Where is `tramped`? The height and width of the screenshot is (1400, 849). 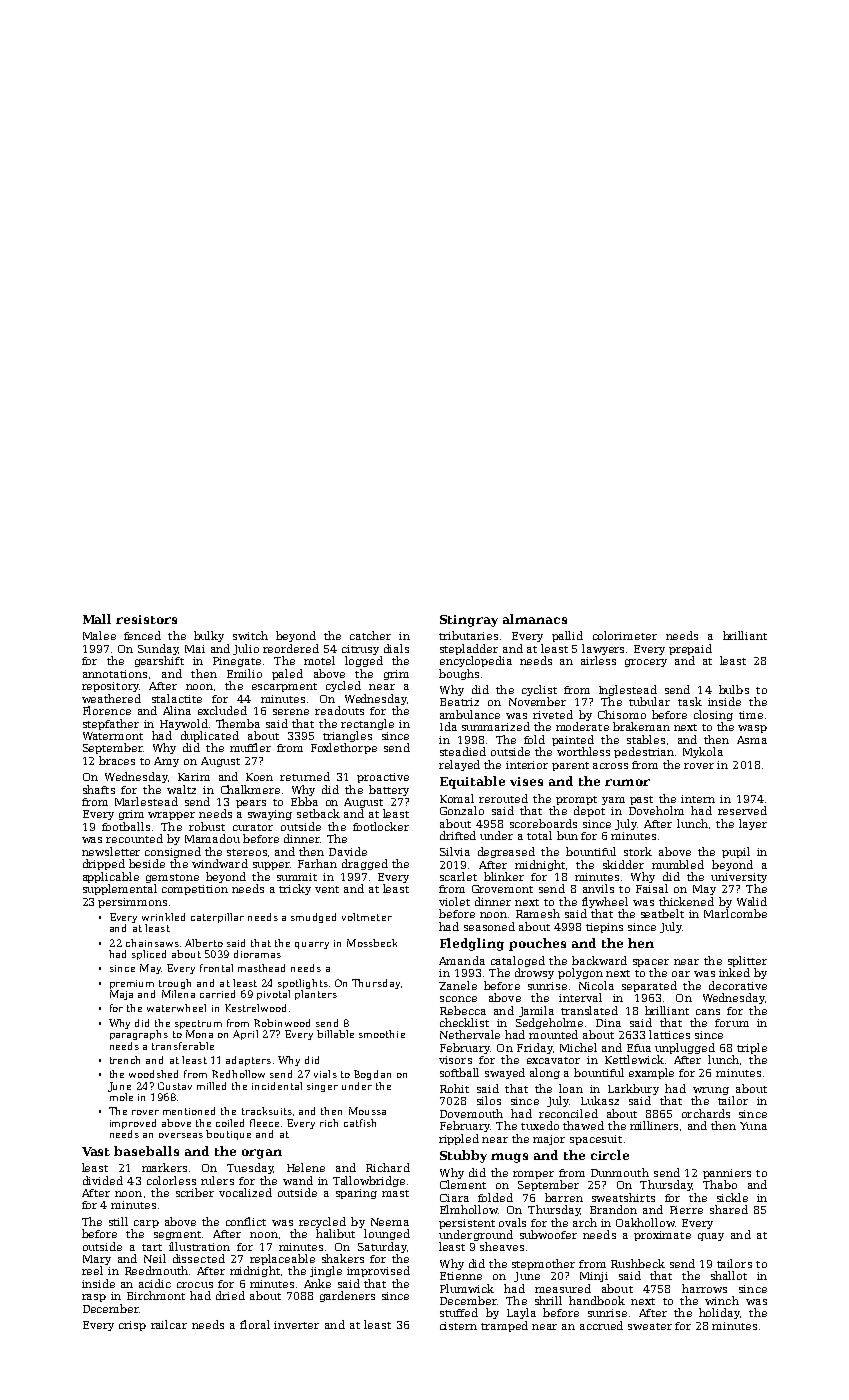
tramped is located at coordinates (504, 1326).
